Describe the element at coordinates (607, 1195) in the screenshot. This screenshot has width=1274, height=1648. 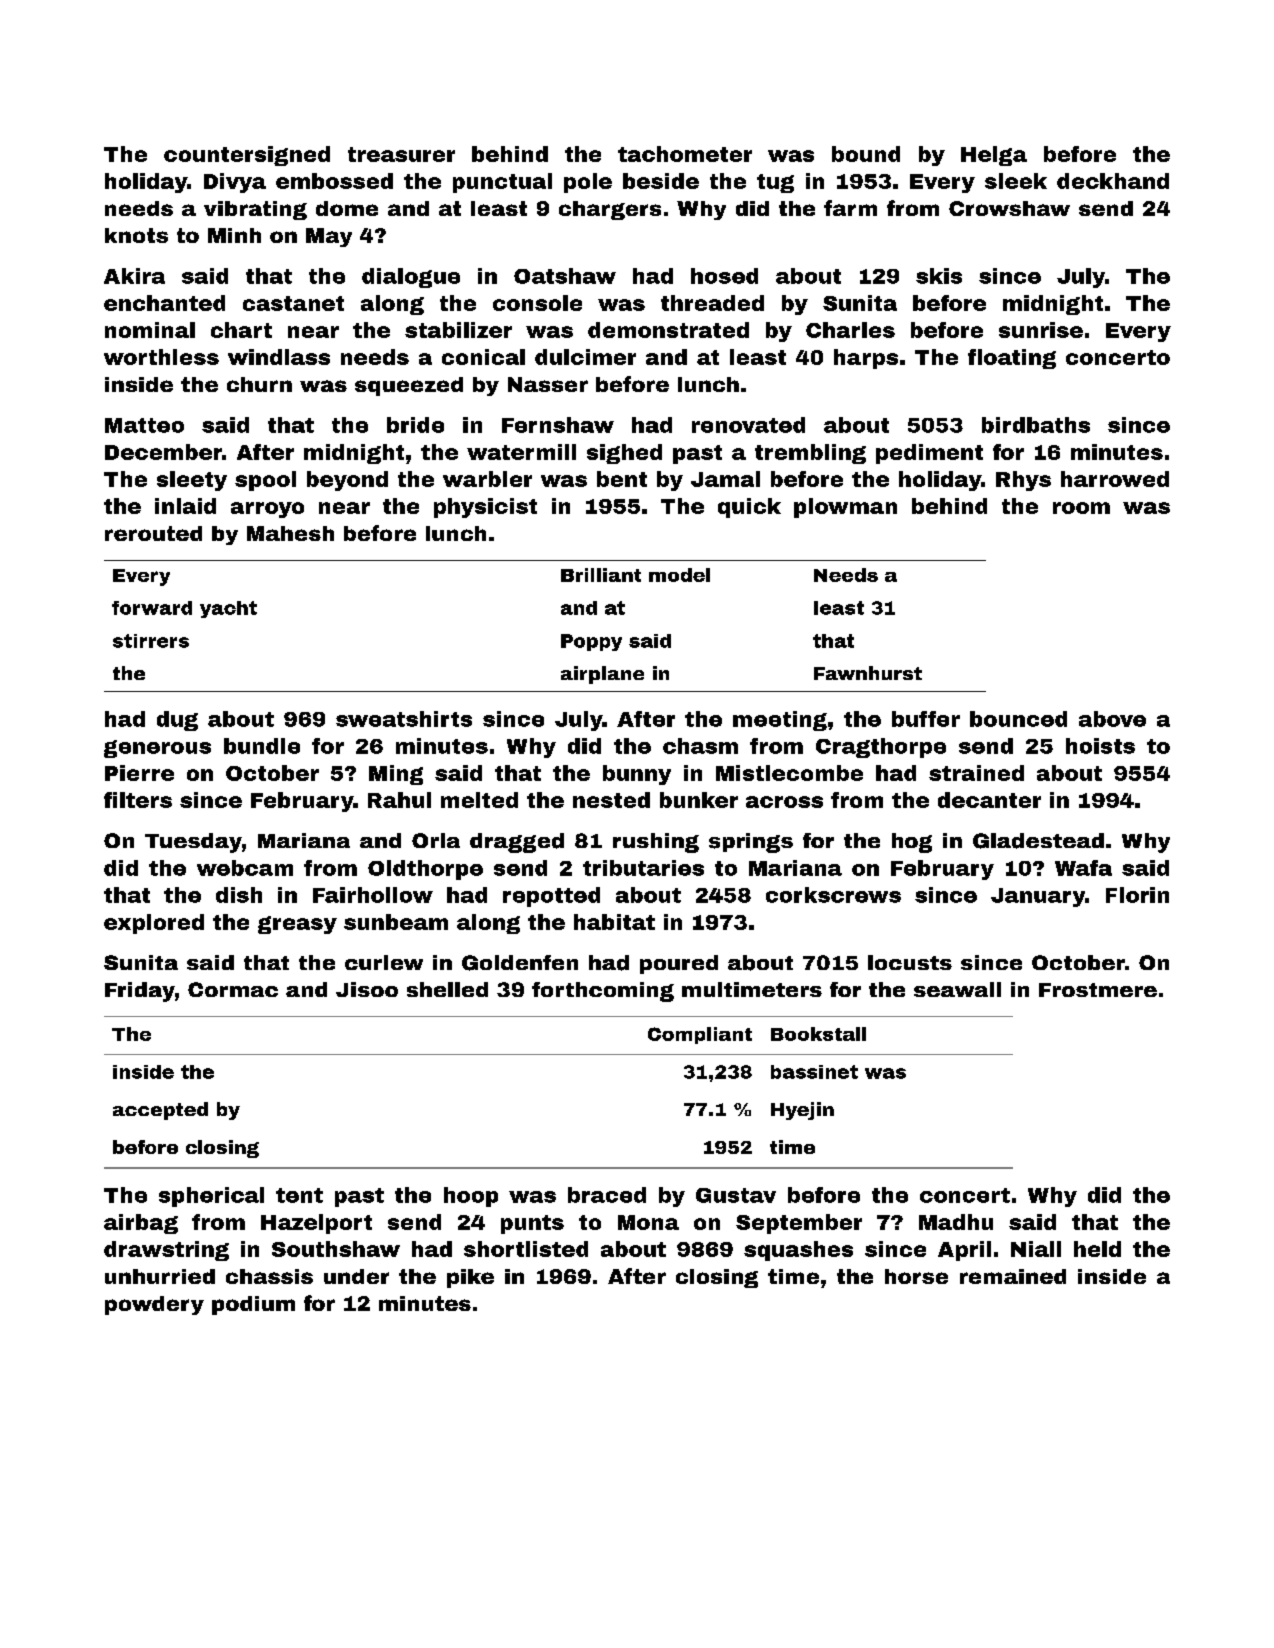
I see `braced` at that location.
